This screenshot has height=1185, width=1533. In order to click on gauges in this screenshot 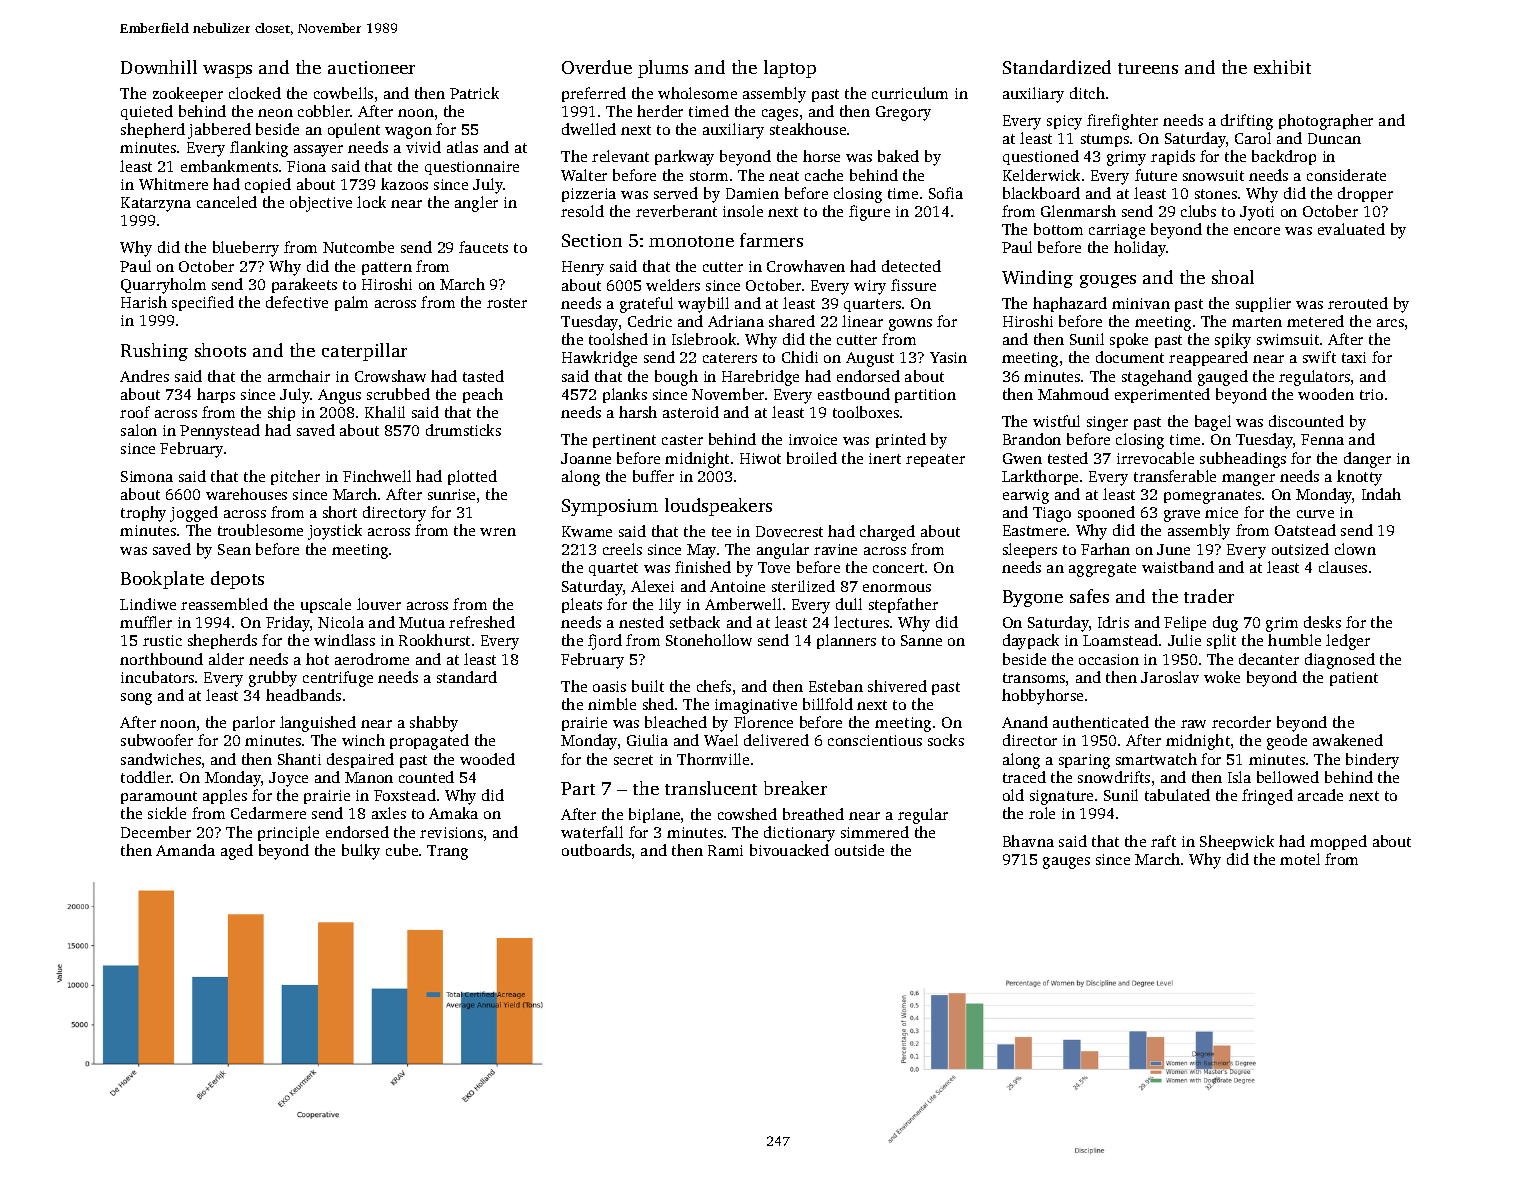, I will do `click(1066, 863)`.
